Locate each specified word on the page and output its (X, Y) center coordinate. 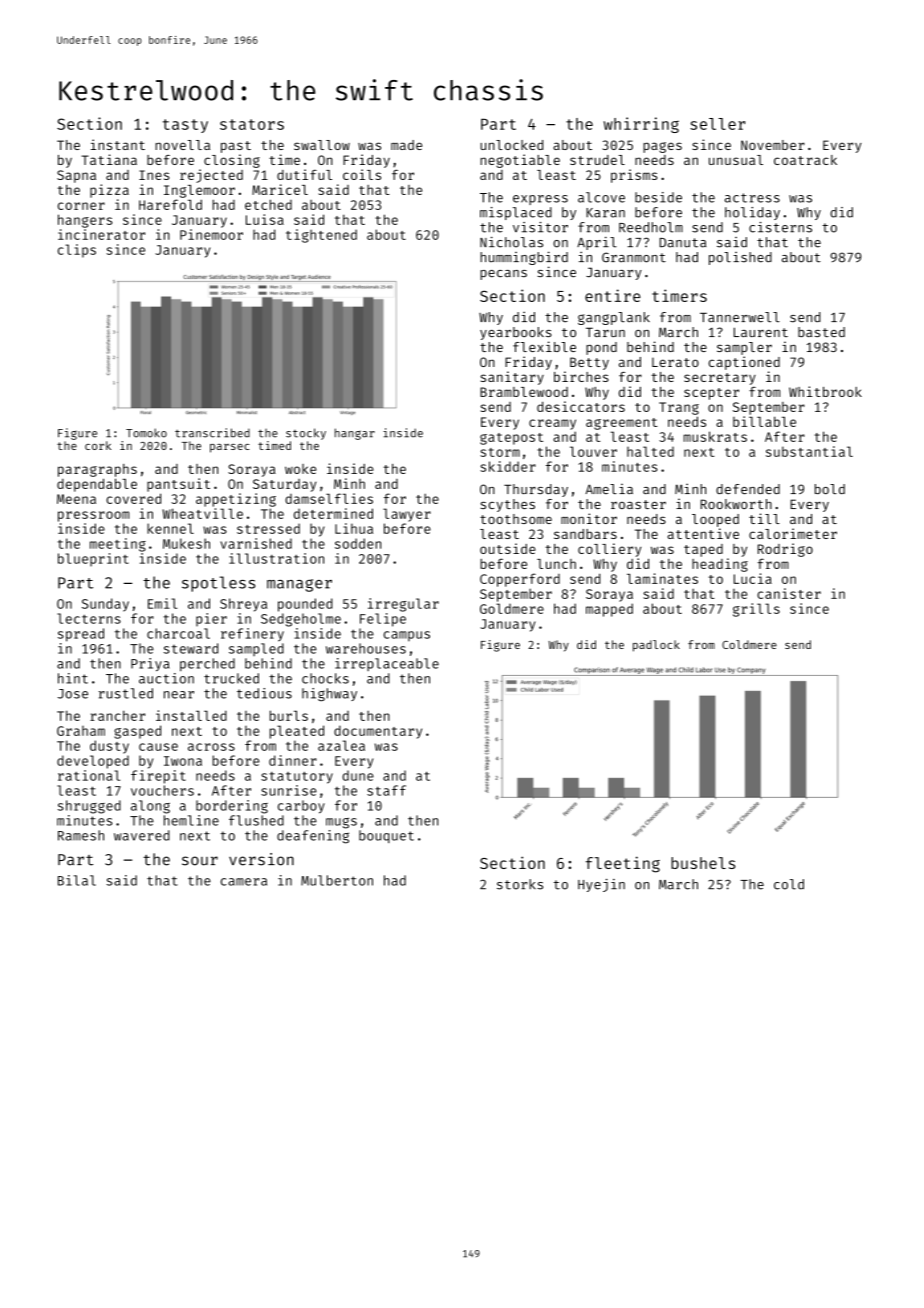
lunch (556, 564)
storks (520, 884)
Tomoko (146, 433)
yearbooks (516, 333)
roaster (638, 504)
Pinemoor (211, 234)
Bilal (77, 880)
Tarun (605, 332)
